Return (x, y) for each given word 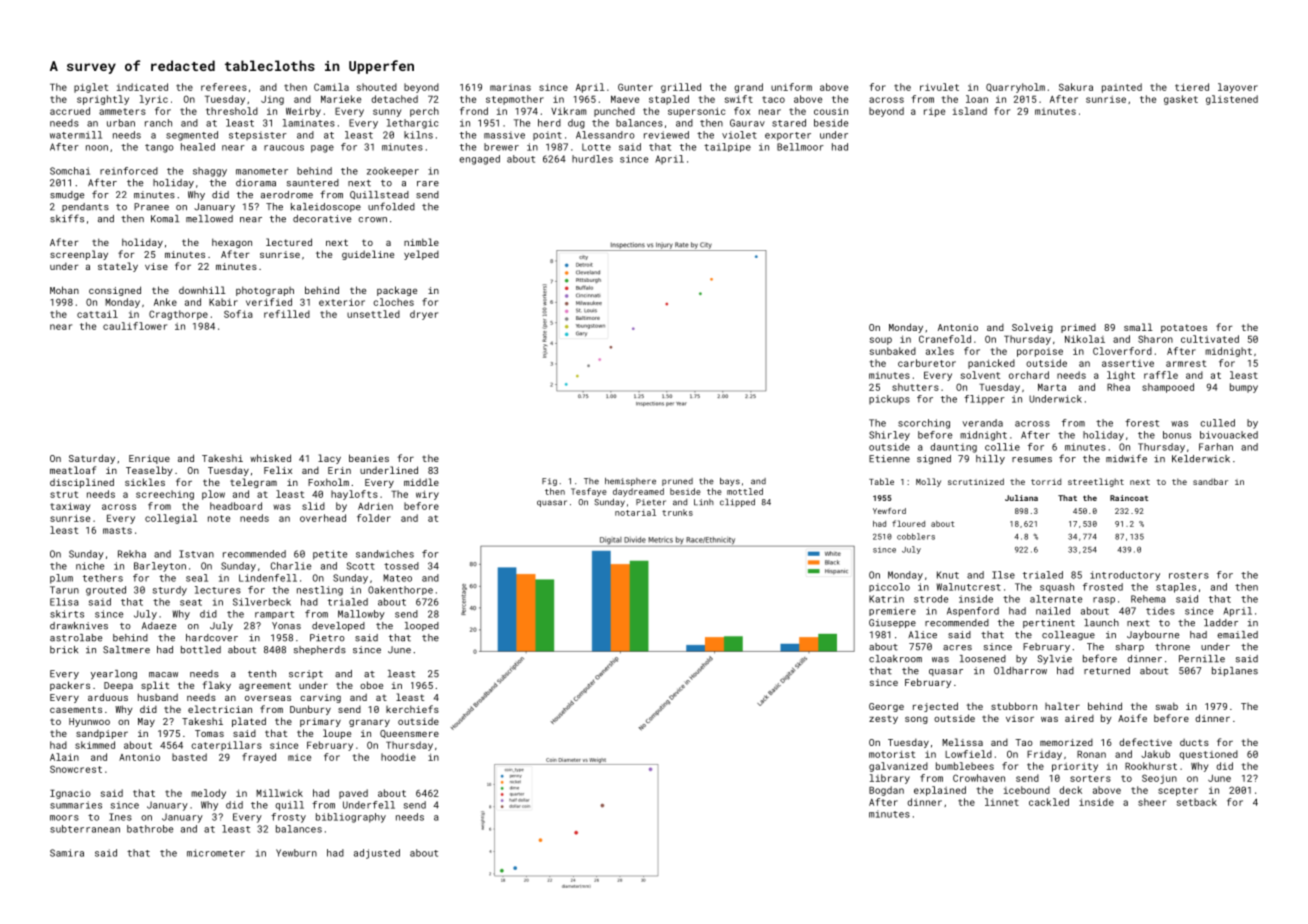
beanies (369, 458)
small (1138, 327)
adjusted (377, 854)
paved (353, 794)
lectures (218, 590)
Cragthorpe (178, 315)
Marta (1052, 387)
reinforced (129, 171)
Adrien (375, 506)
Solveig (1032, 328)
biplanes (1235, 671)
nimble (421, 242)
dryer (424, 315)
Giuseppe (892, 623)
